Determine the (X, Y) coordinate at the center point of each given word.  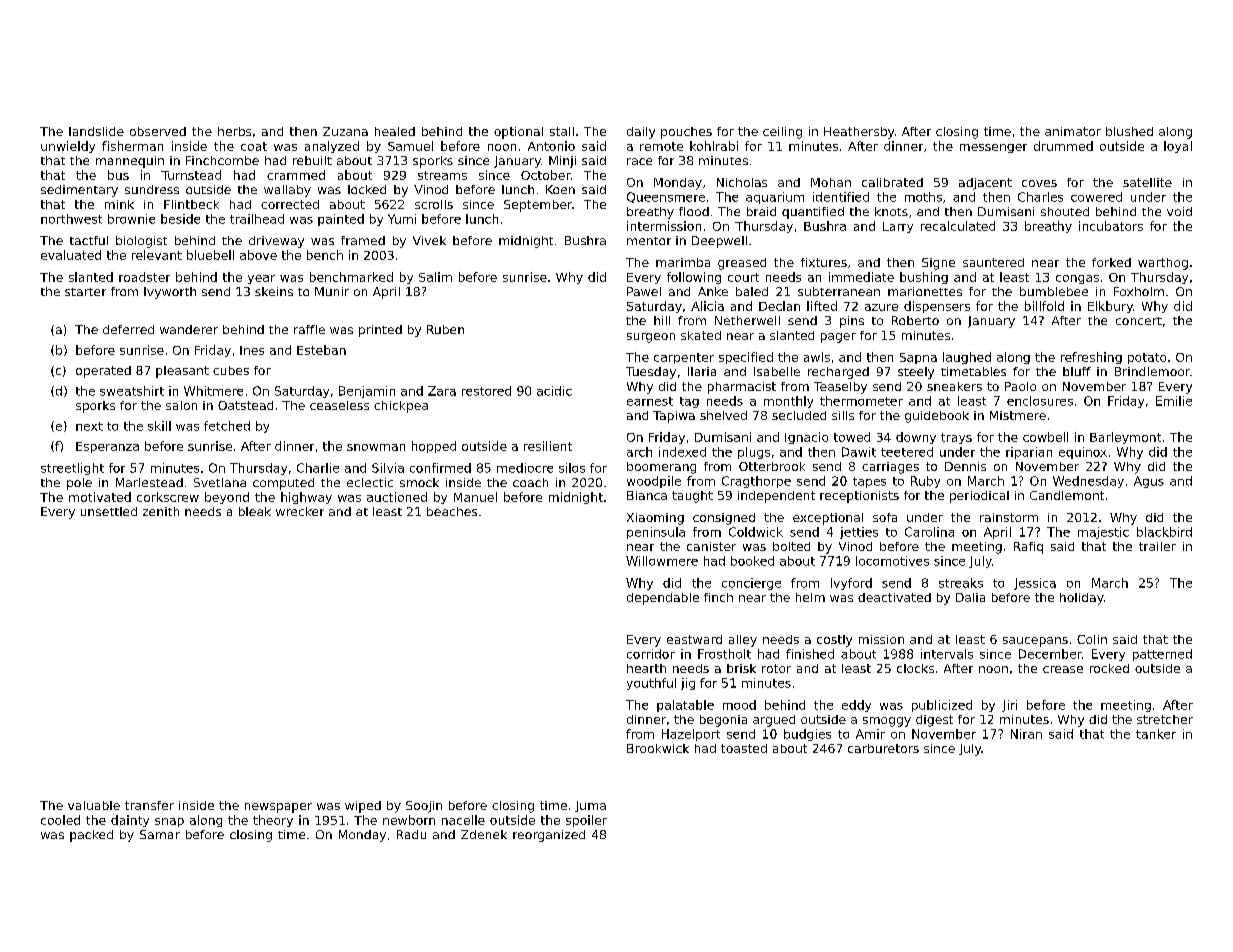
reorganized (549, 836)
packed (91, 836)
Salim (435, 277)
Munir (332, 291)
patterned (1162, 655)
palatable (685, 706)
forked (1111, 262)
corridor (651, 654)
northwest (71, 219)
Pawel (644, 291)
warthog (1163, 264)
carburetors (883, 748)
